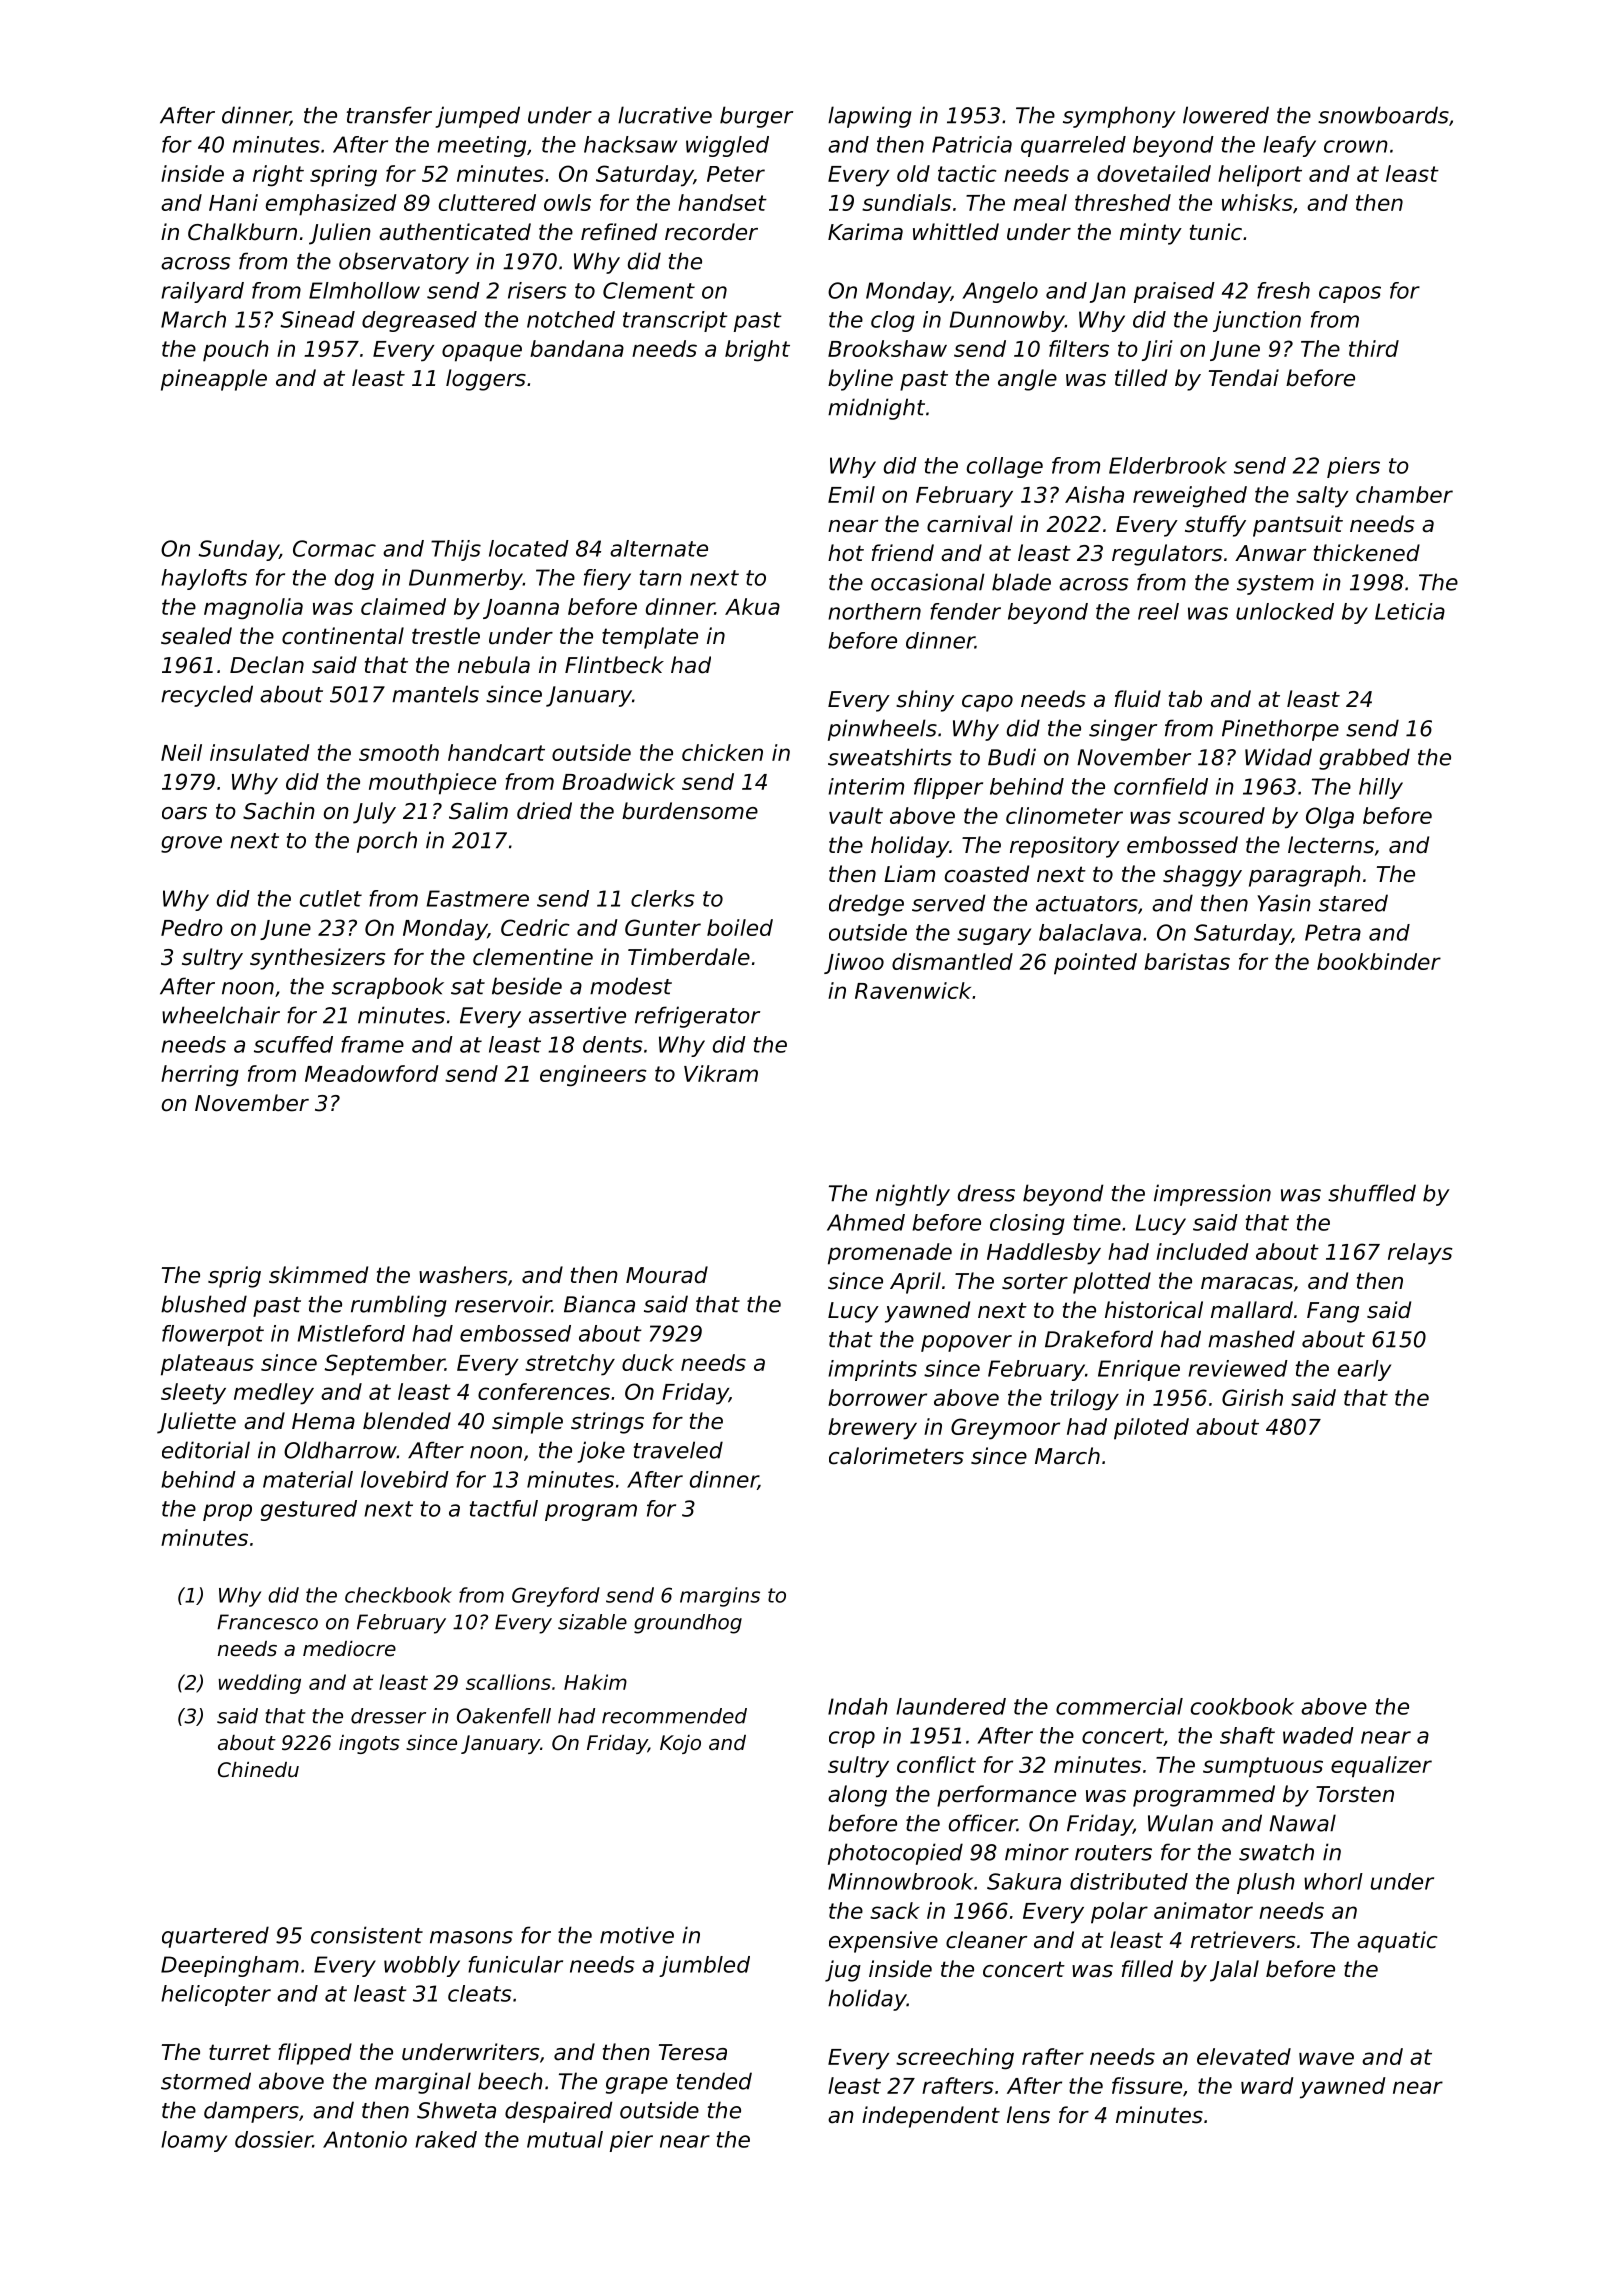 This image has height=2292, width=1620. Describe the element at coordinates (308, 1479) in the image. I see `material` at that location.
